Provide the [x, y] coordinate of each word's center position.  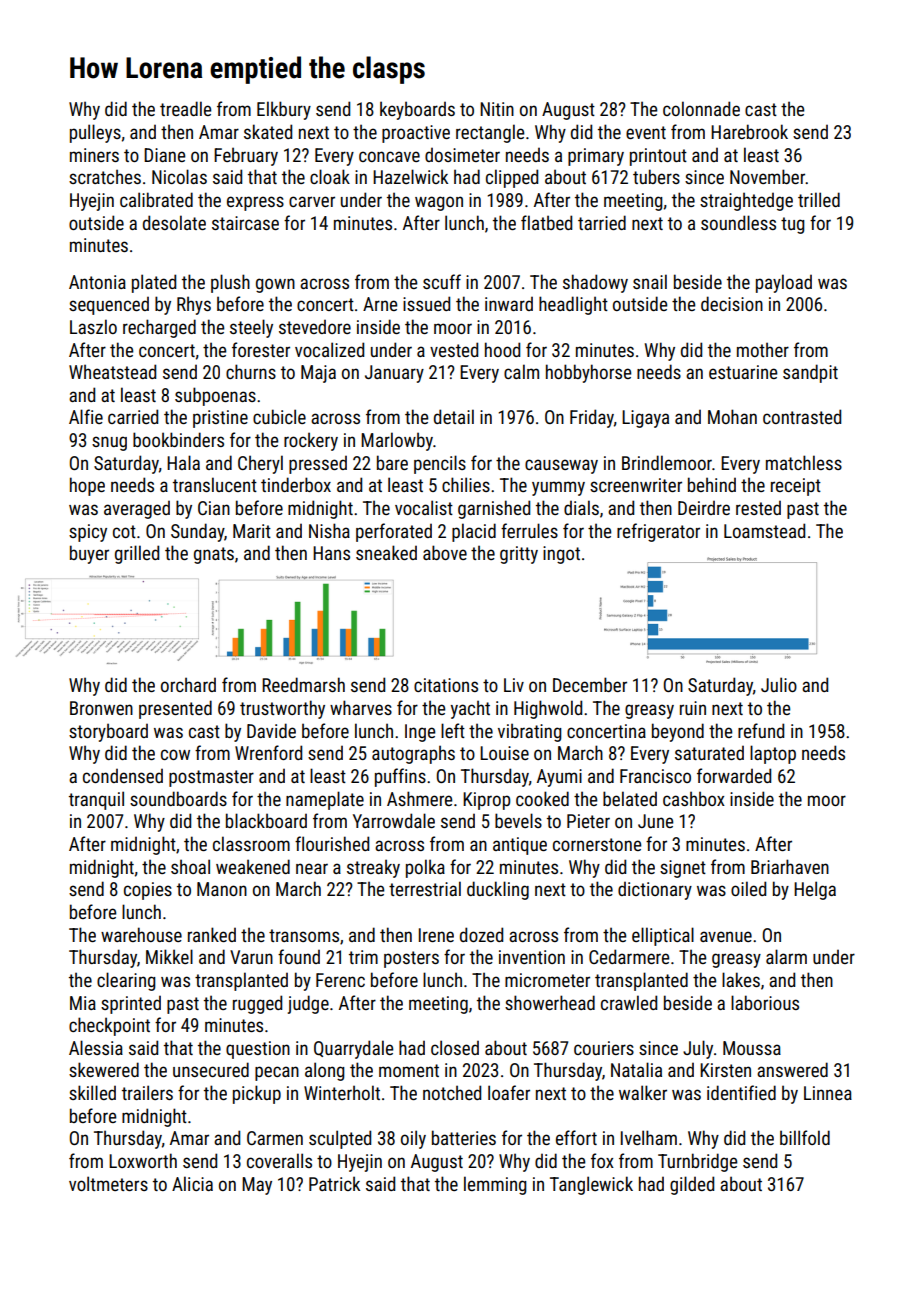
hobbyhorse [588, 373]
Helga [815, 890]
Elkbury [284, 110]
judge [308, 1004]
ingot [561, 555]
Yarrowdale [394, 820]
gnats [214, 555]
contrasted [802, 416]
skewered [104, 1069]
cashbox [694, 798]
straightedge [746, 201]
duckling [498, 890]
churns [251, 371]
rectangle [490, 133]
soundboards [178, 798]
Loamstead [764, 530]
